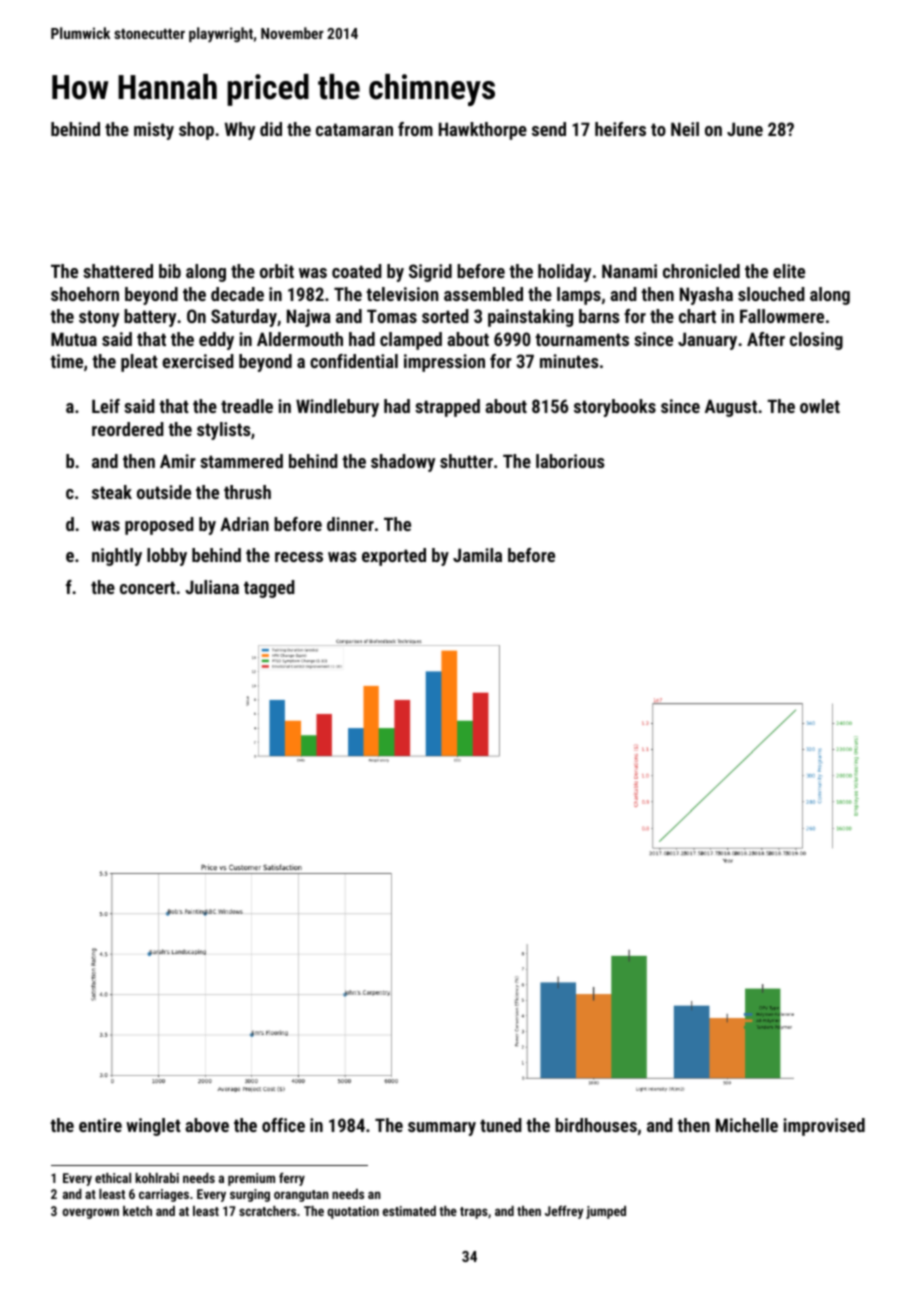 This document has width=924, height=1308. I want to click on owlet, so click(820, 406).
